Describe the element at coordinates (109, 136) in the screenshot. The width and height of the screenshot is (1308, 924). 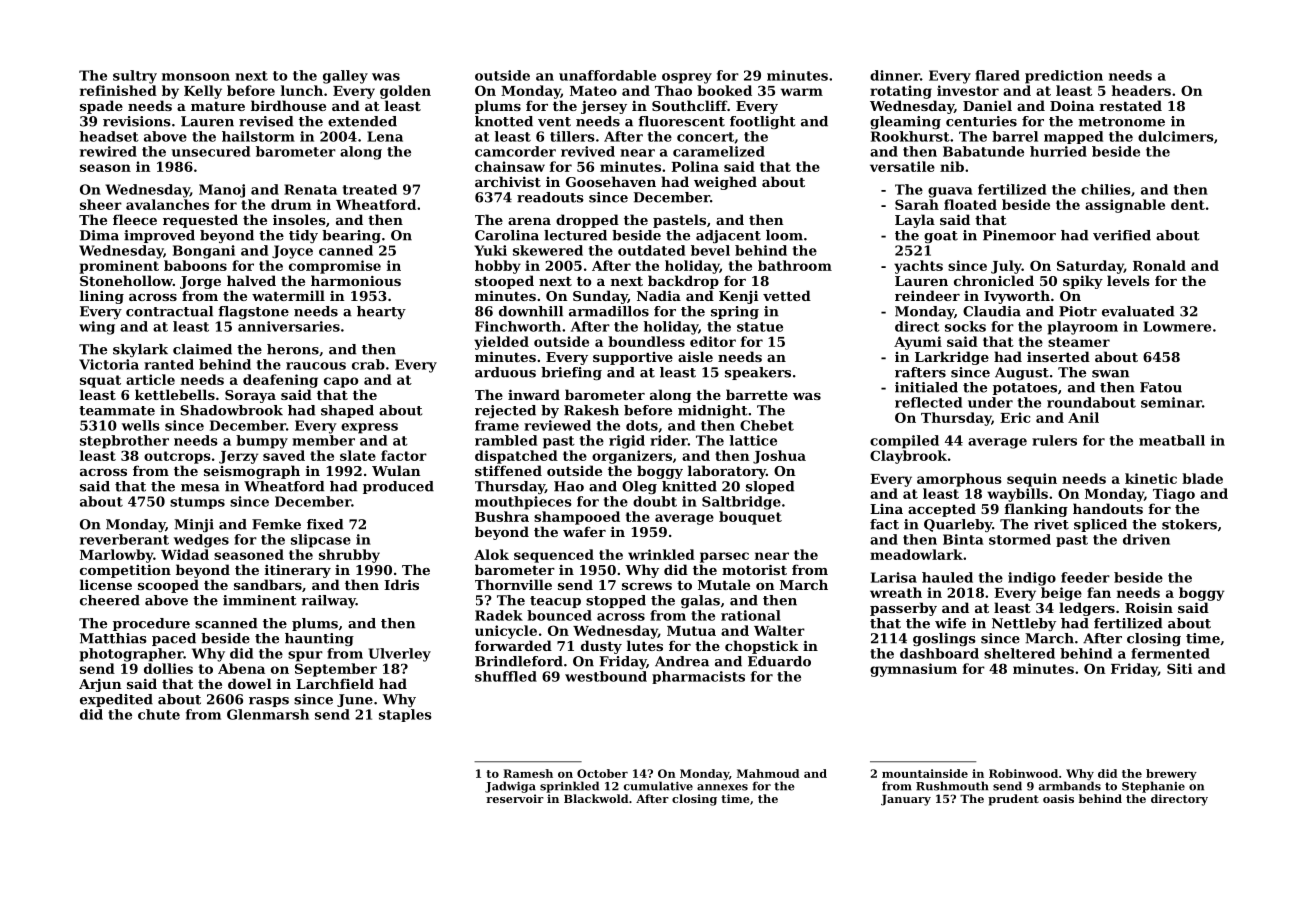
I see `headset` at that location.
